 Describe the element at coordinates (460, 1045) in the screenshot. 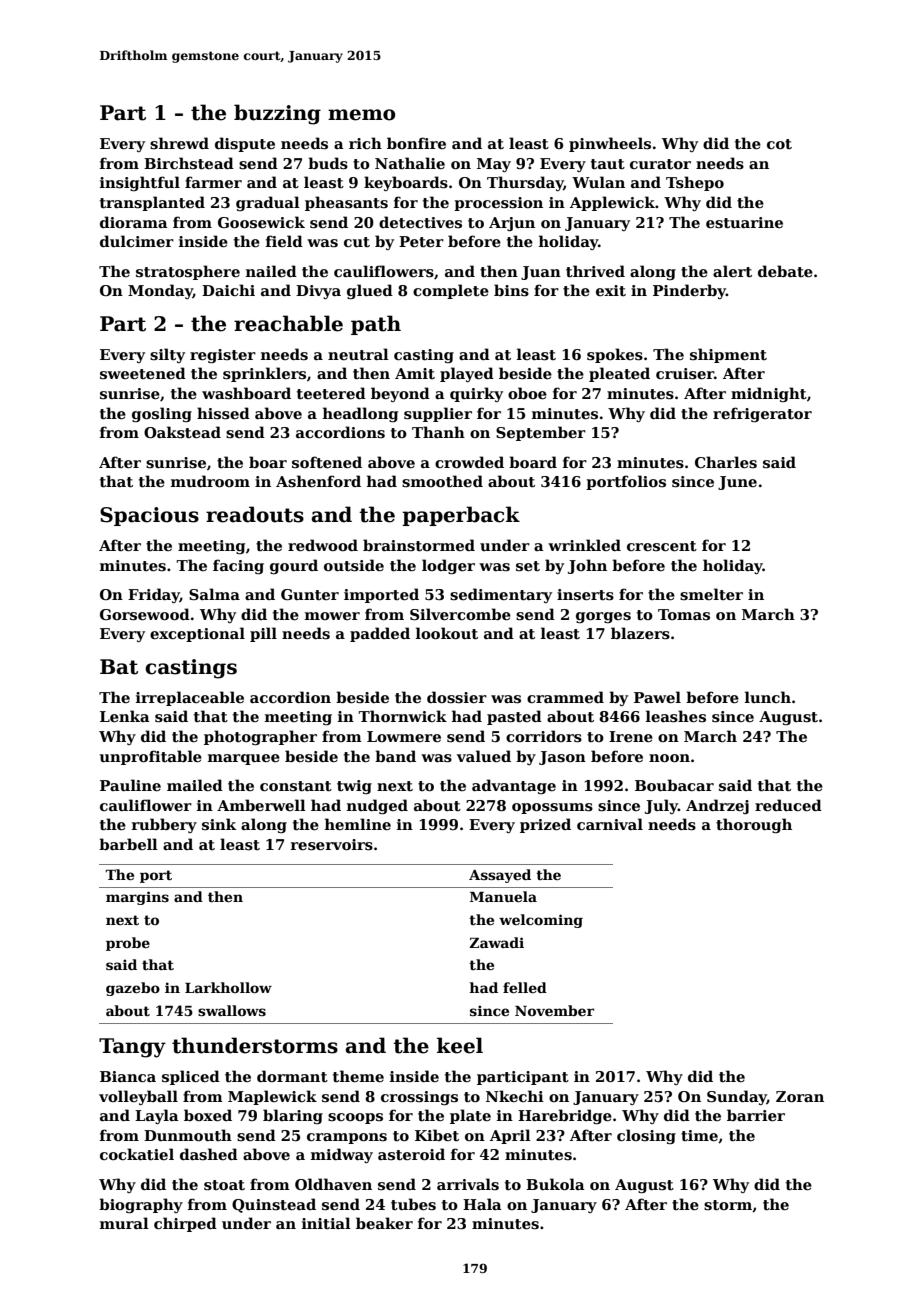

I see `keel` at that location.
